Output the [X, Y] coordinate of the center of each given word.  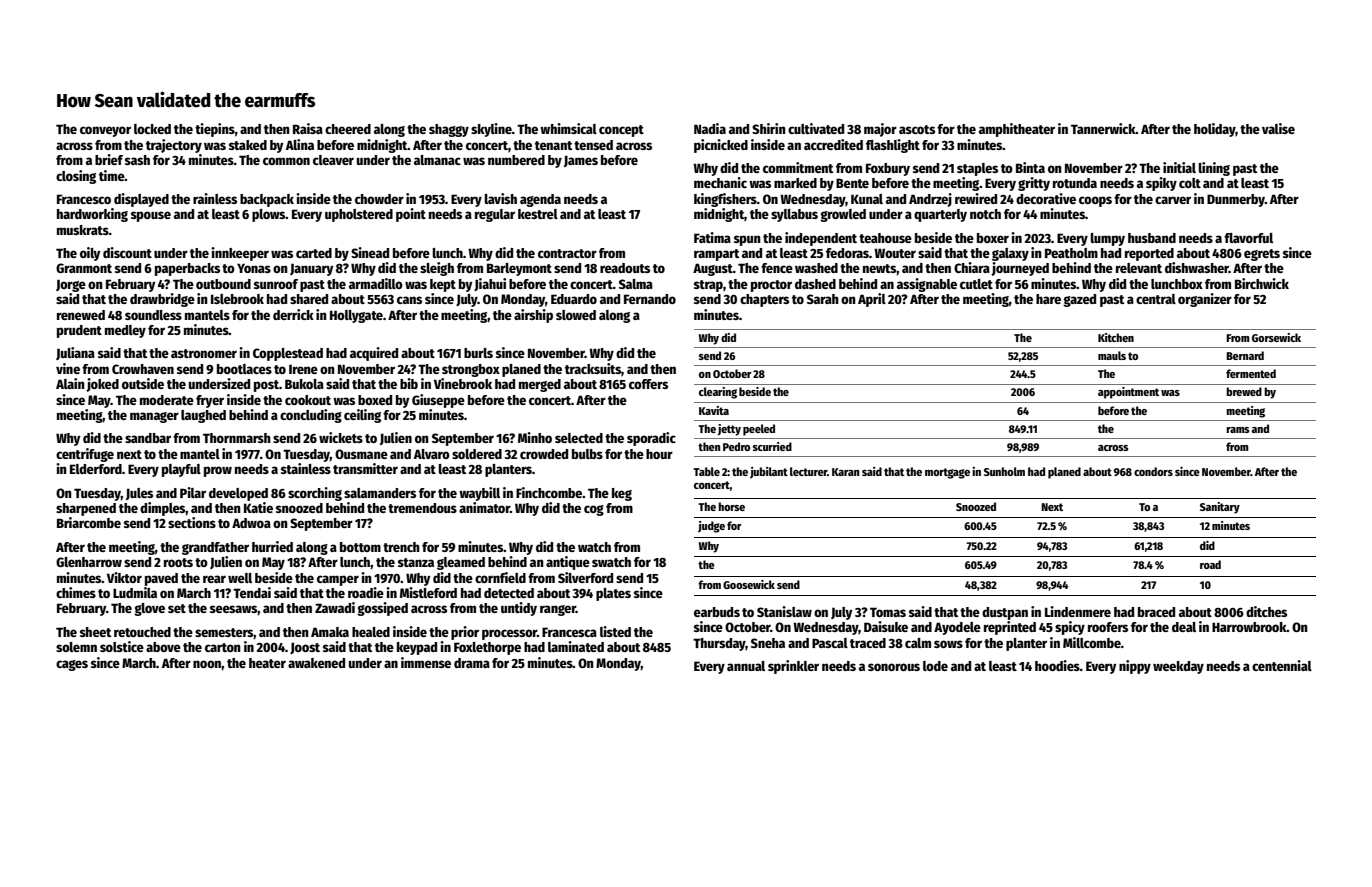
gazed [1079, 300]
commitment [798, 167]
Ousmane [361, 454]
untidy [519, 609]
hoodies [1057, 665]
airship [533, 316]
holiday [1215, 130]
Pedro [736, 446]
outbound [223, 284]
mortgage [947, 473]
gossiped [382, 609]
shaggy [449, 130]
